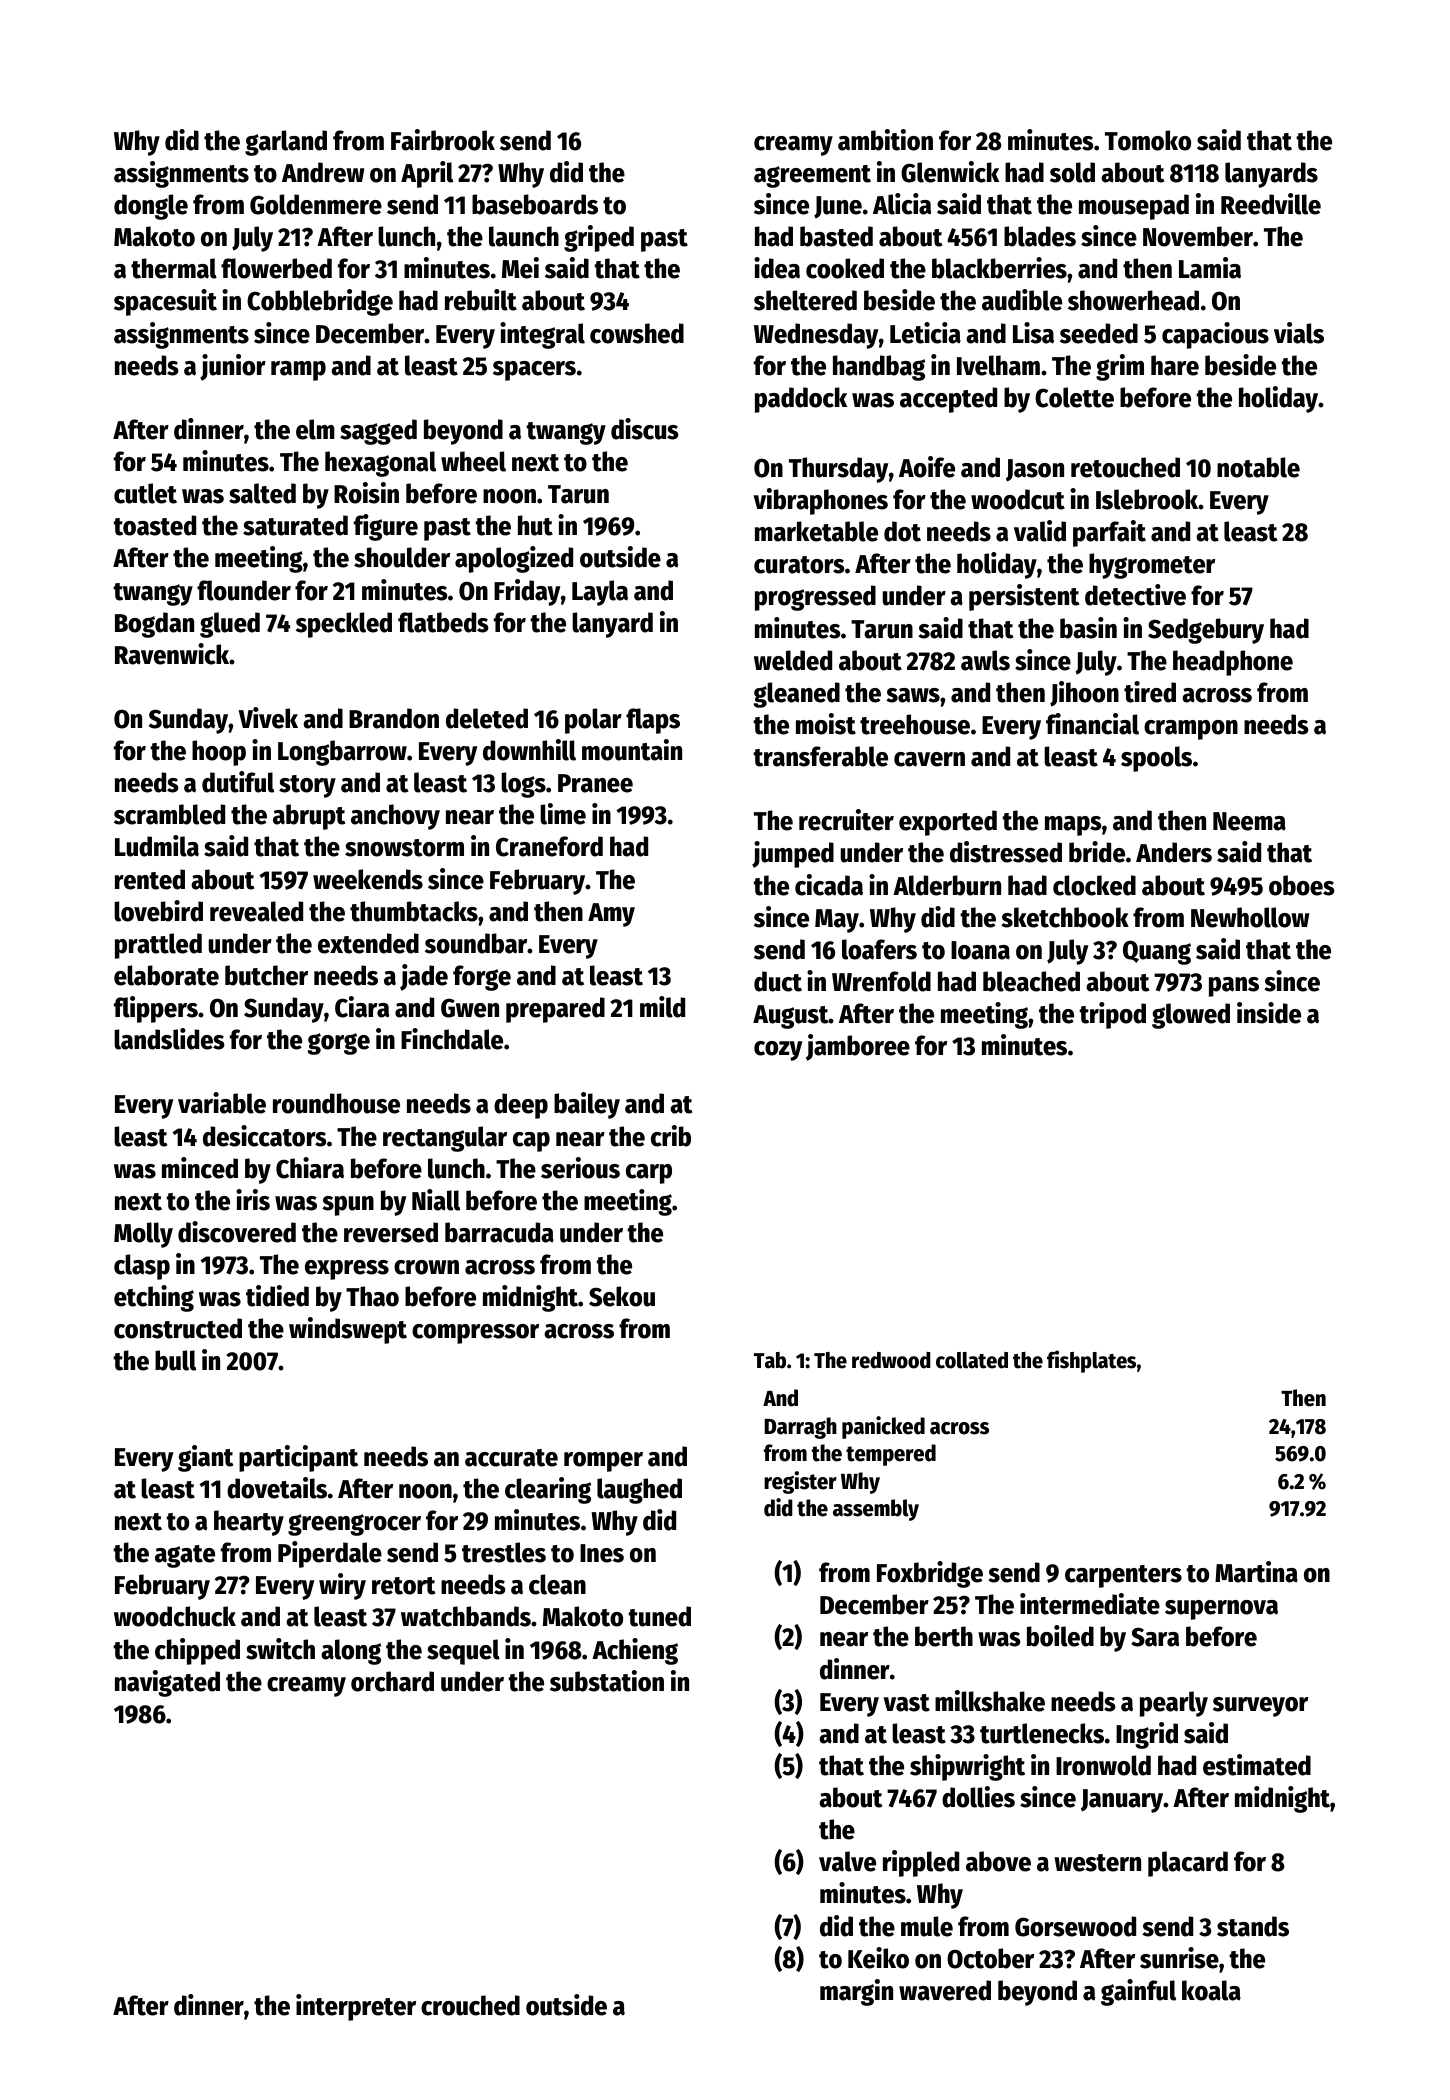 This screenshot has width=1450, height=2100. What do you see at coordinates (268, 718) in the screenshot?
I see `Vivek` at bounding box center [268, 718].
